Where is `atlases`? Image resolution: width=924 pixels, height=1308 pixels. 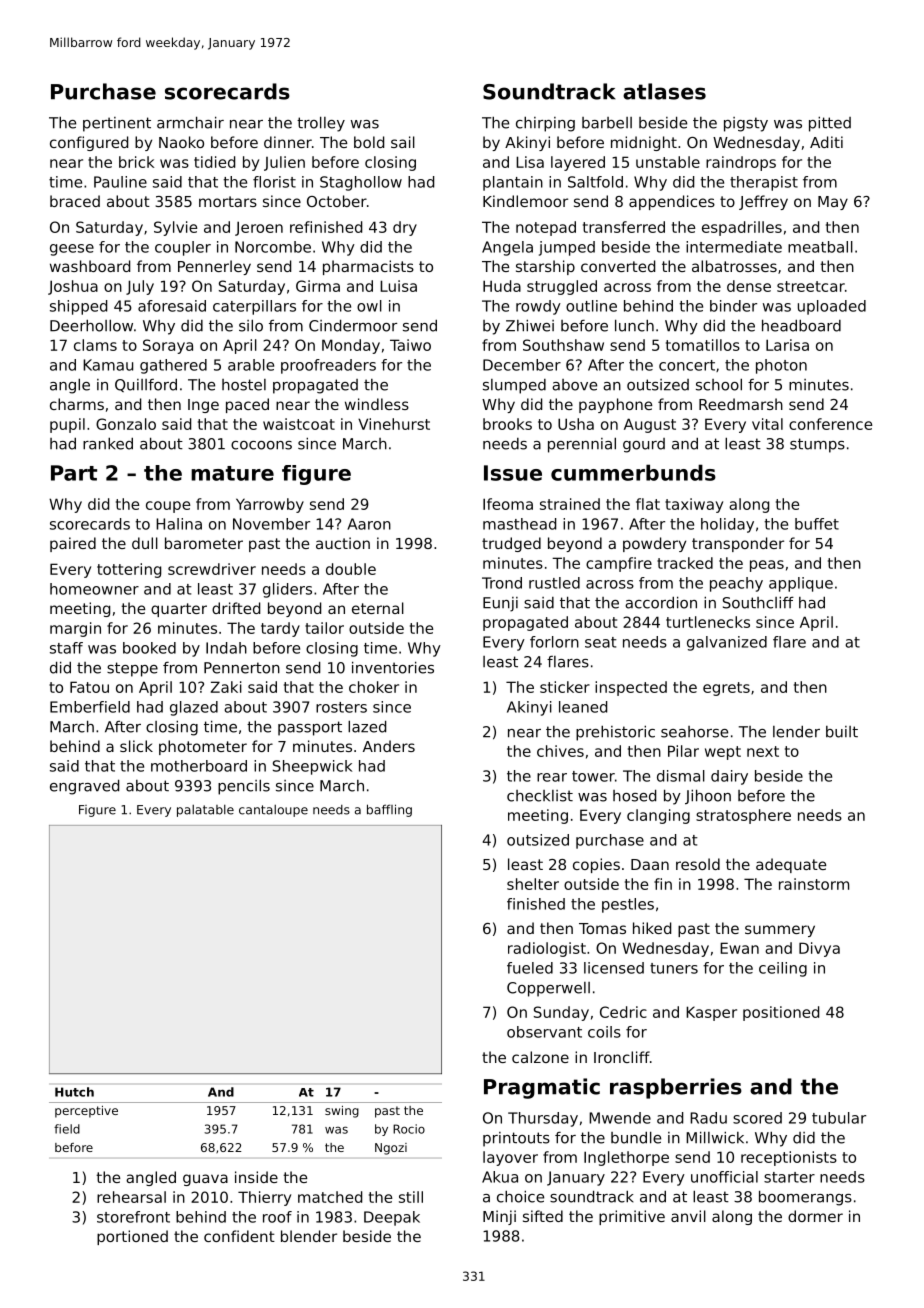 atlases is located at coordinates (664, 91).
